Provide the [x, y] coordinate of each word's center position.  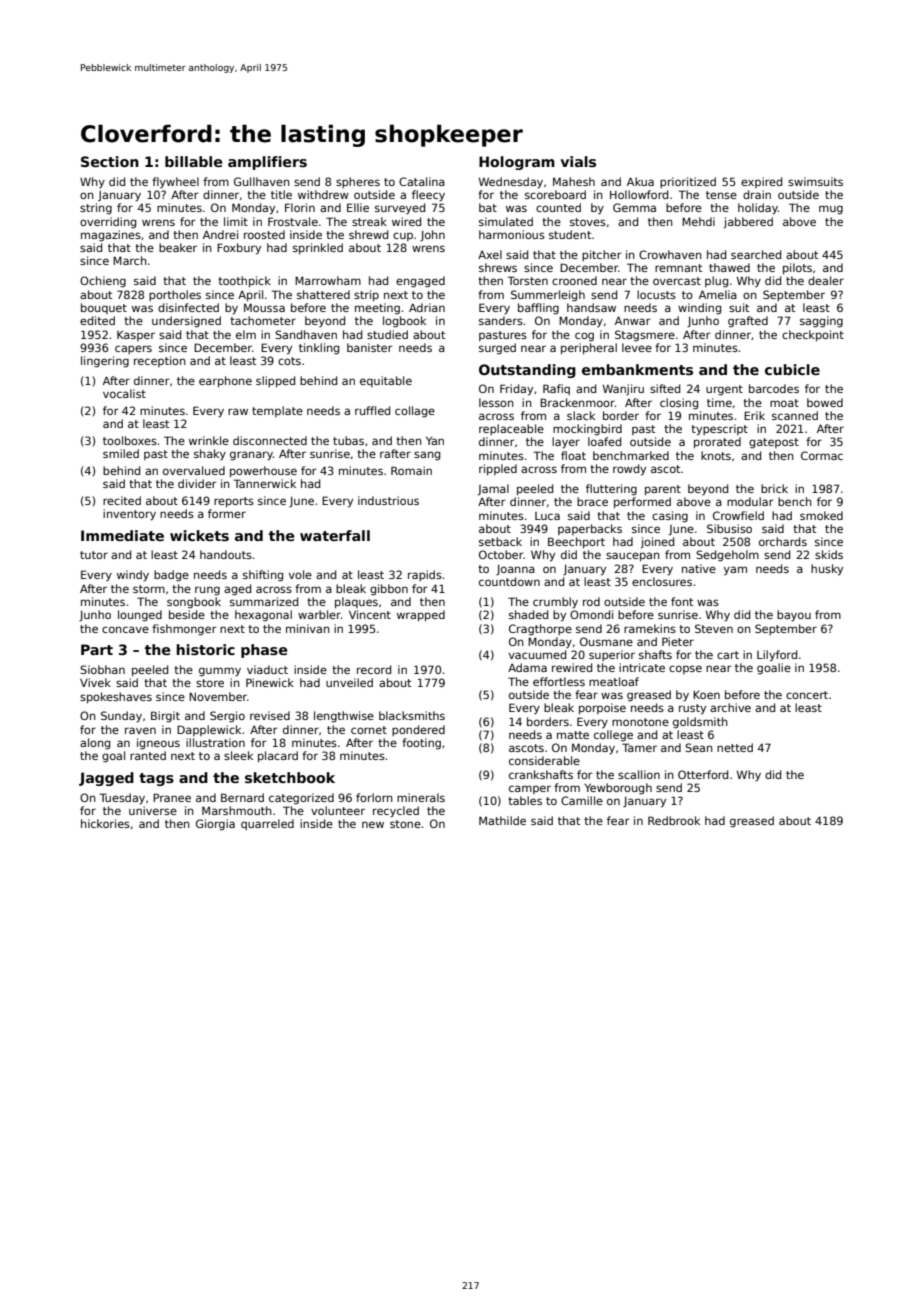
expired [761, 182]
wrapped [421, 615]
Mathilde [502, 820]
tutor [94, 555]
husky [827, 570]
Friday [516, 390]
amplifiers [267, 163]
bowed [825, 402]
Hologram [517, 163]
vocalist [124, 393]
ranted [148, 755]
